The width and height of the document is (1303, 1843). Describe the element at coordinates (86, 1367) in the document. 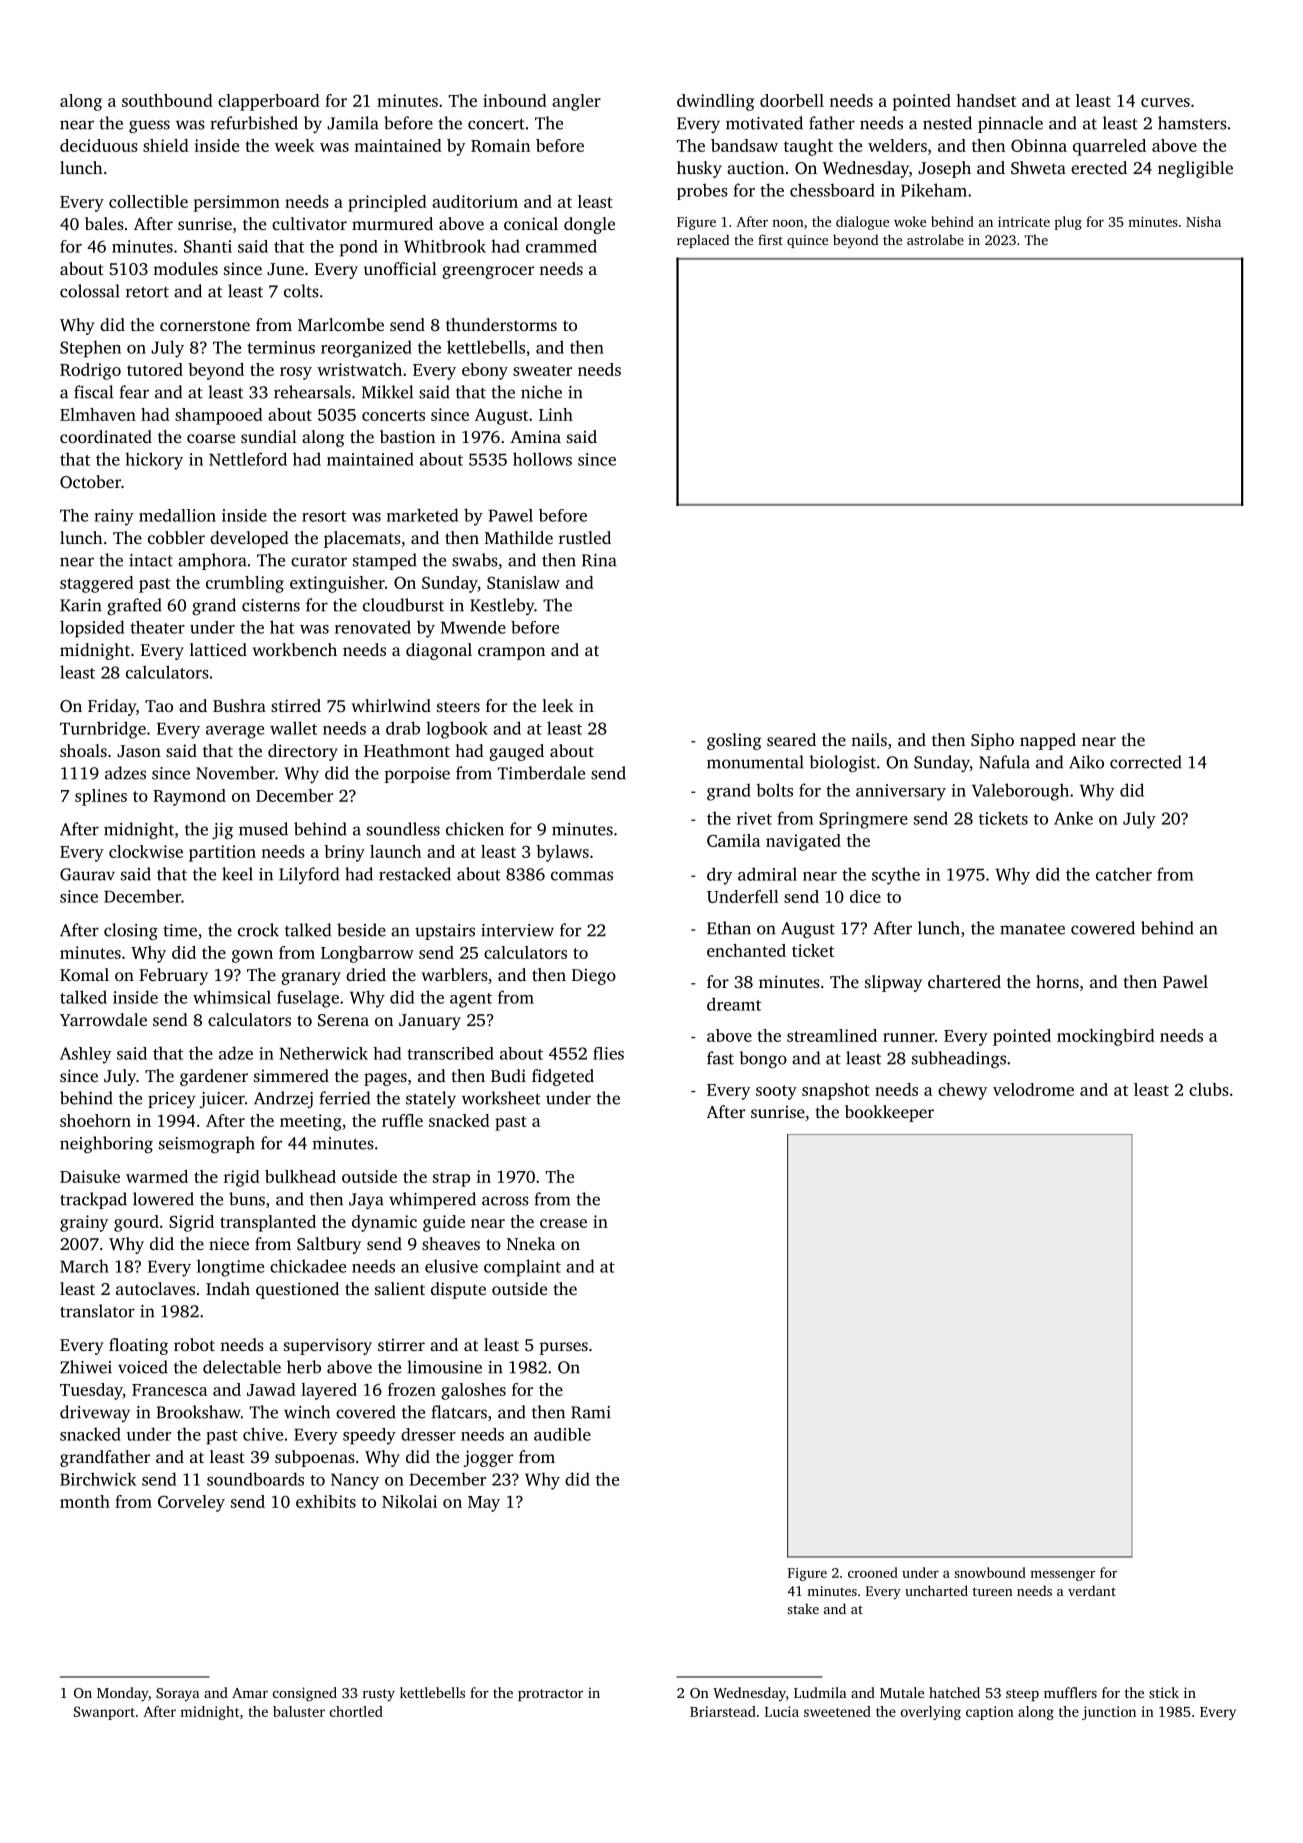

I see `Zhiwei` at that location.
